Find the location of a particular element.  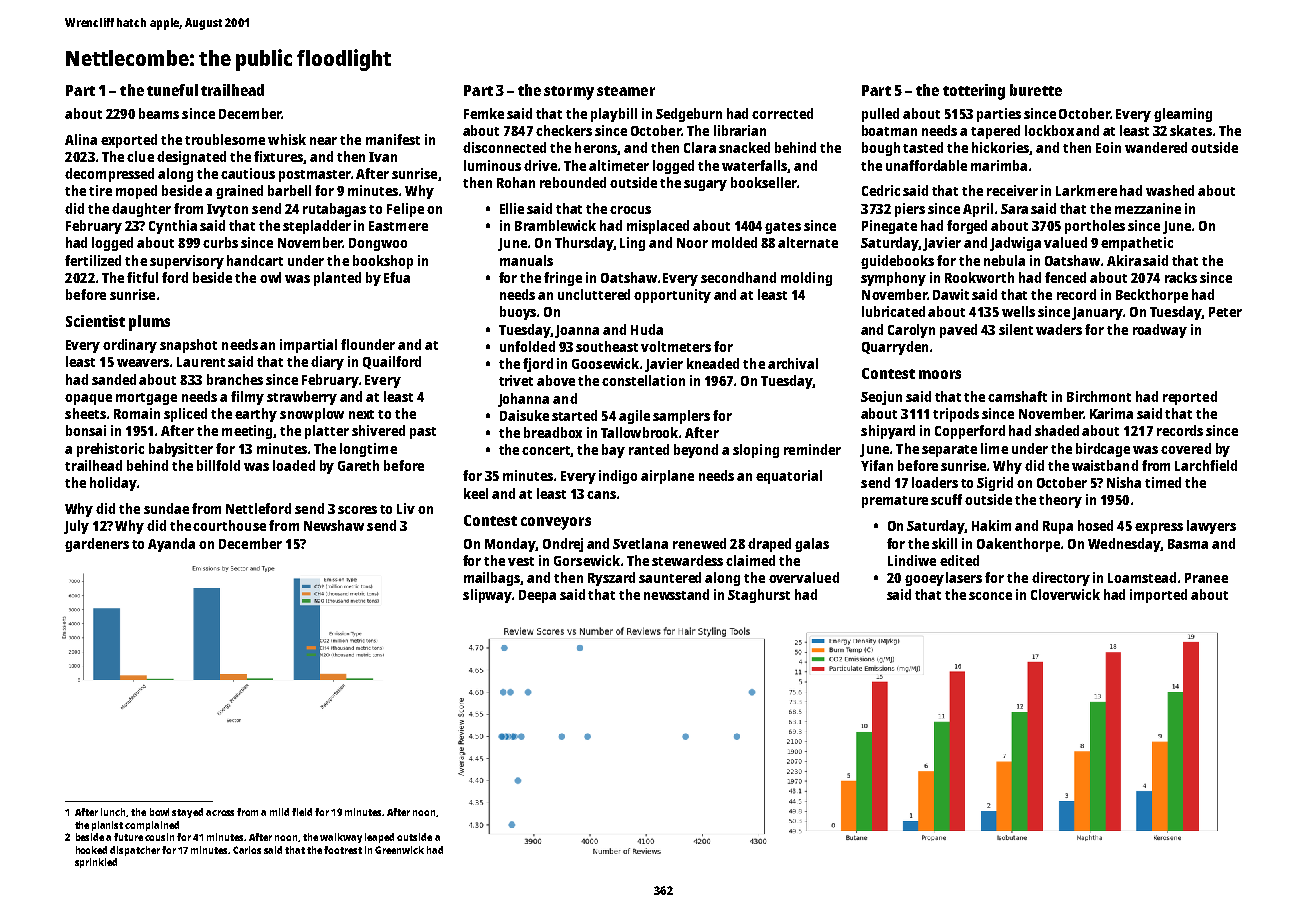

empathetic is located at coordinates (1137, 244).
